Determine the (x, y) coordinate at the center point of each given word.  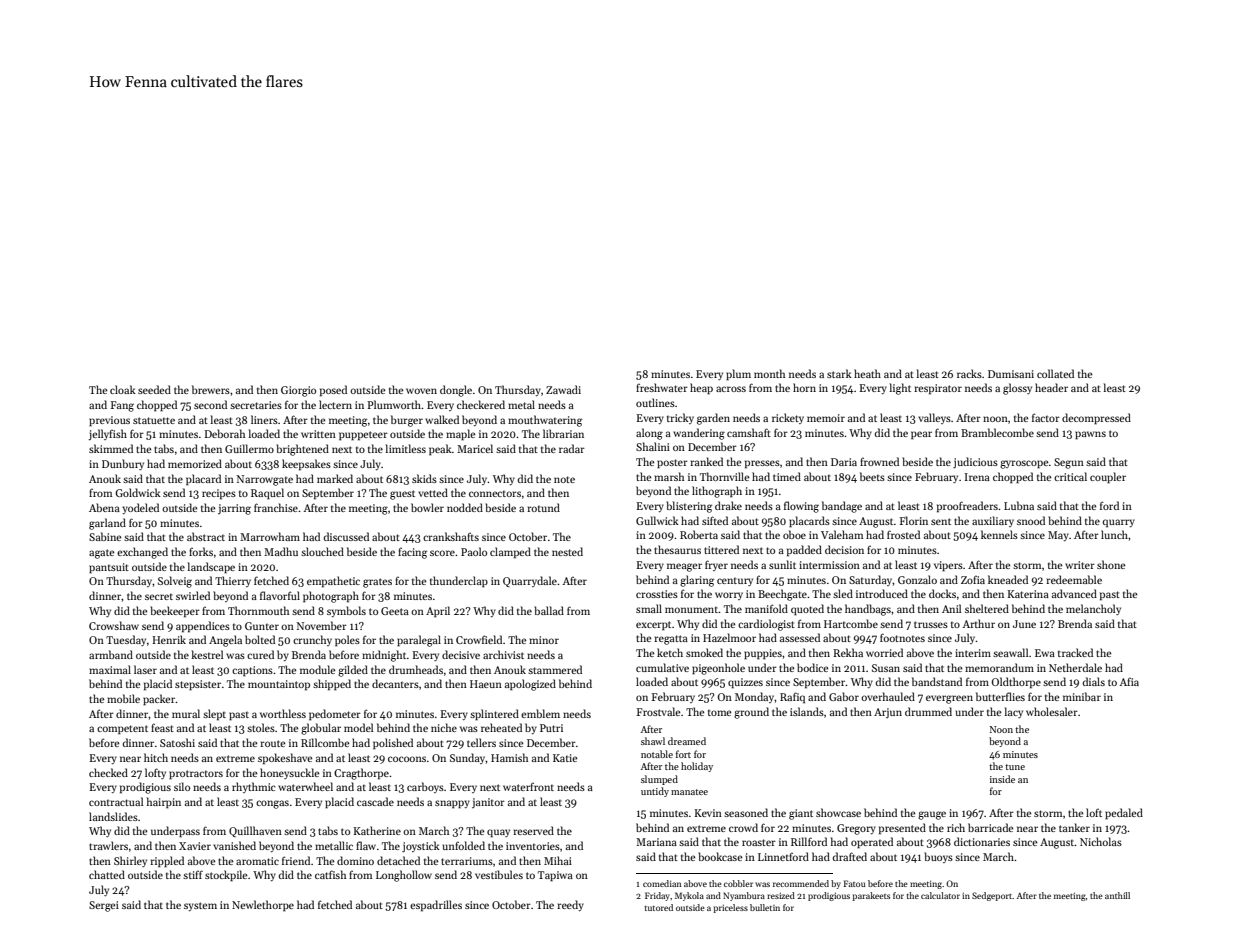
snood (1031, 520)
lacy (1014, 712)
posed (333, 390)
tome (719, 713)
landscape (211, 568)
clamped (510, 552)
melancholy (1093, 609)
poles (347, 641)
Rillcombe (325, 742)
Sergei (104, 906)
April (438, 612)
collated (1055, 373)
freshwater (662, 387)
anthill (1117, 895)
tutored (659, 907)
